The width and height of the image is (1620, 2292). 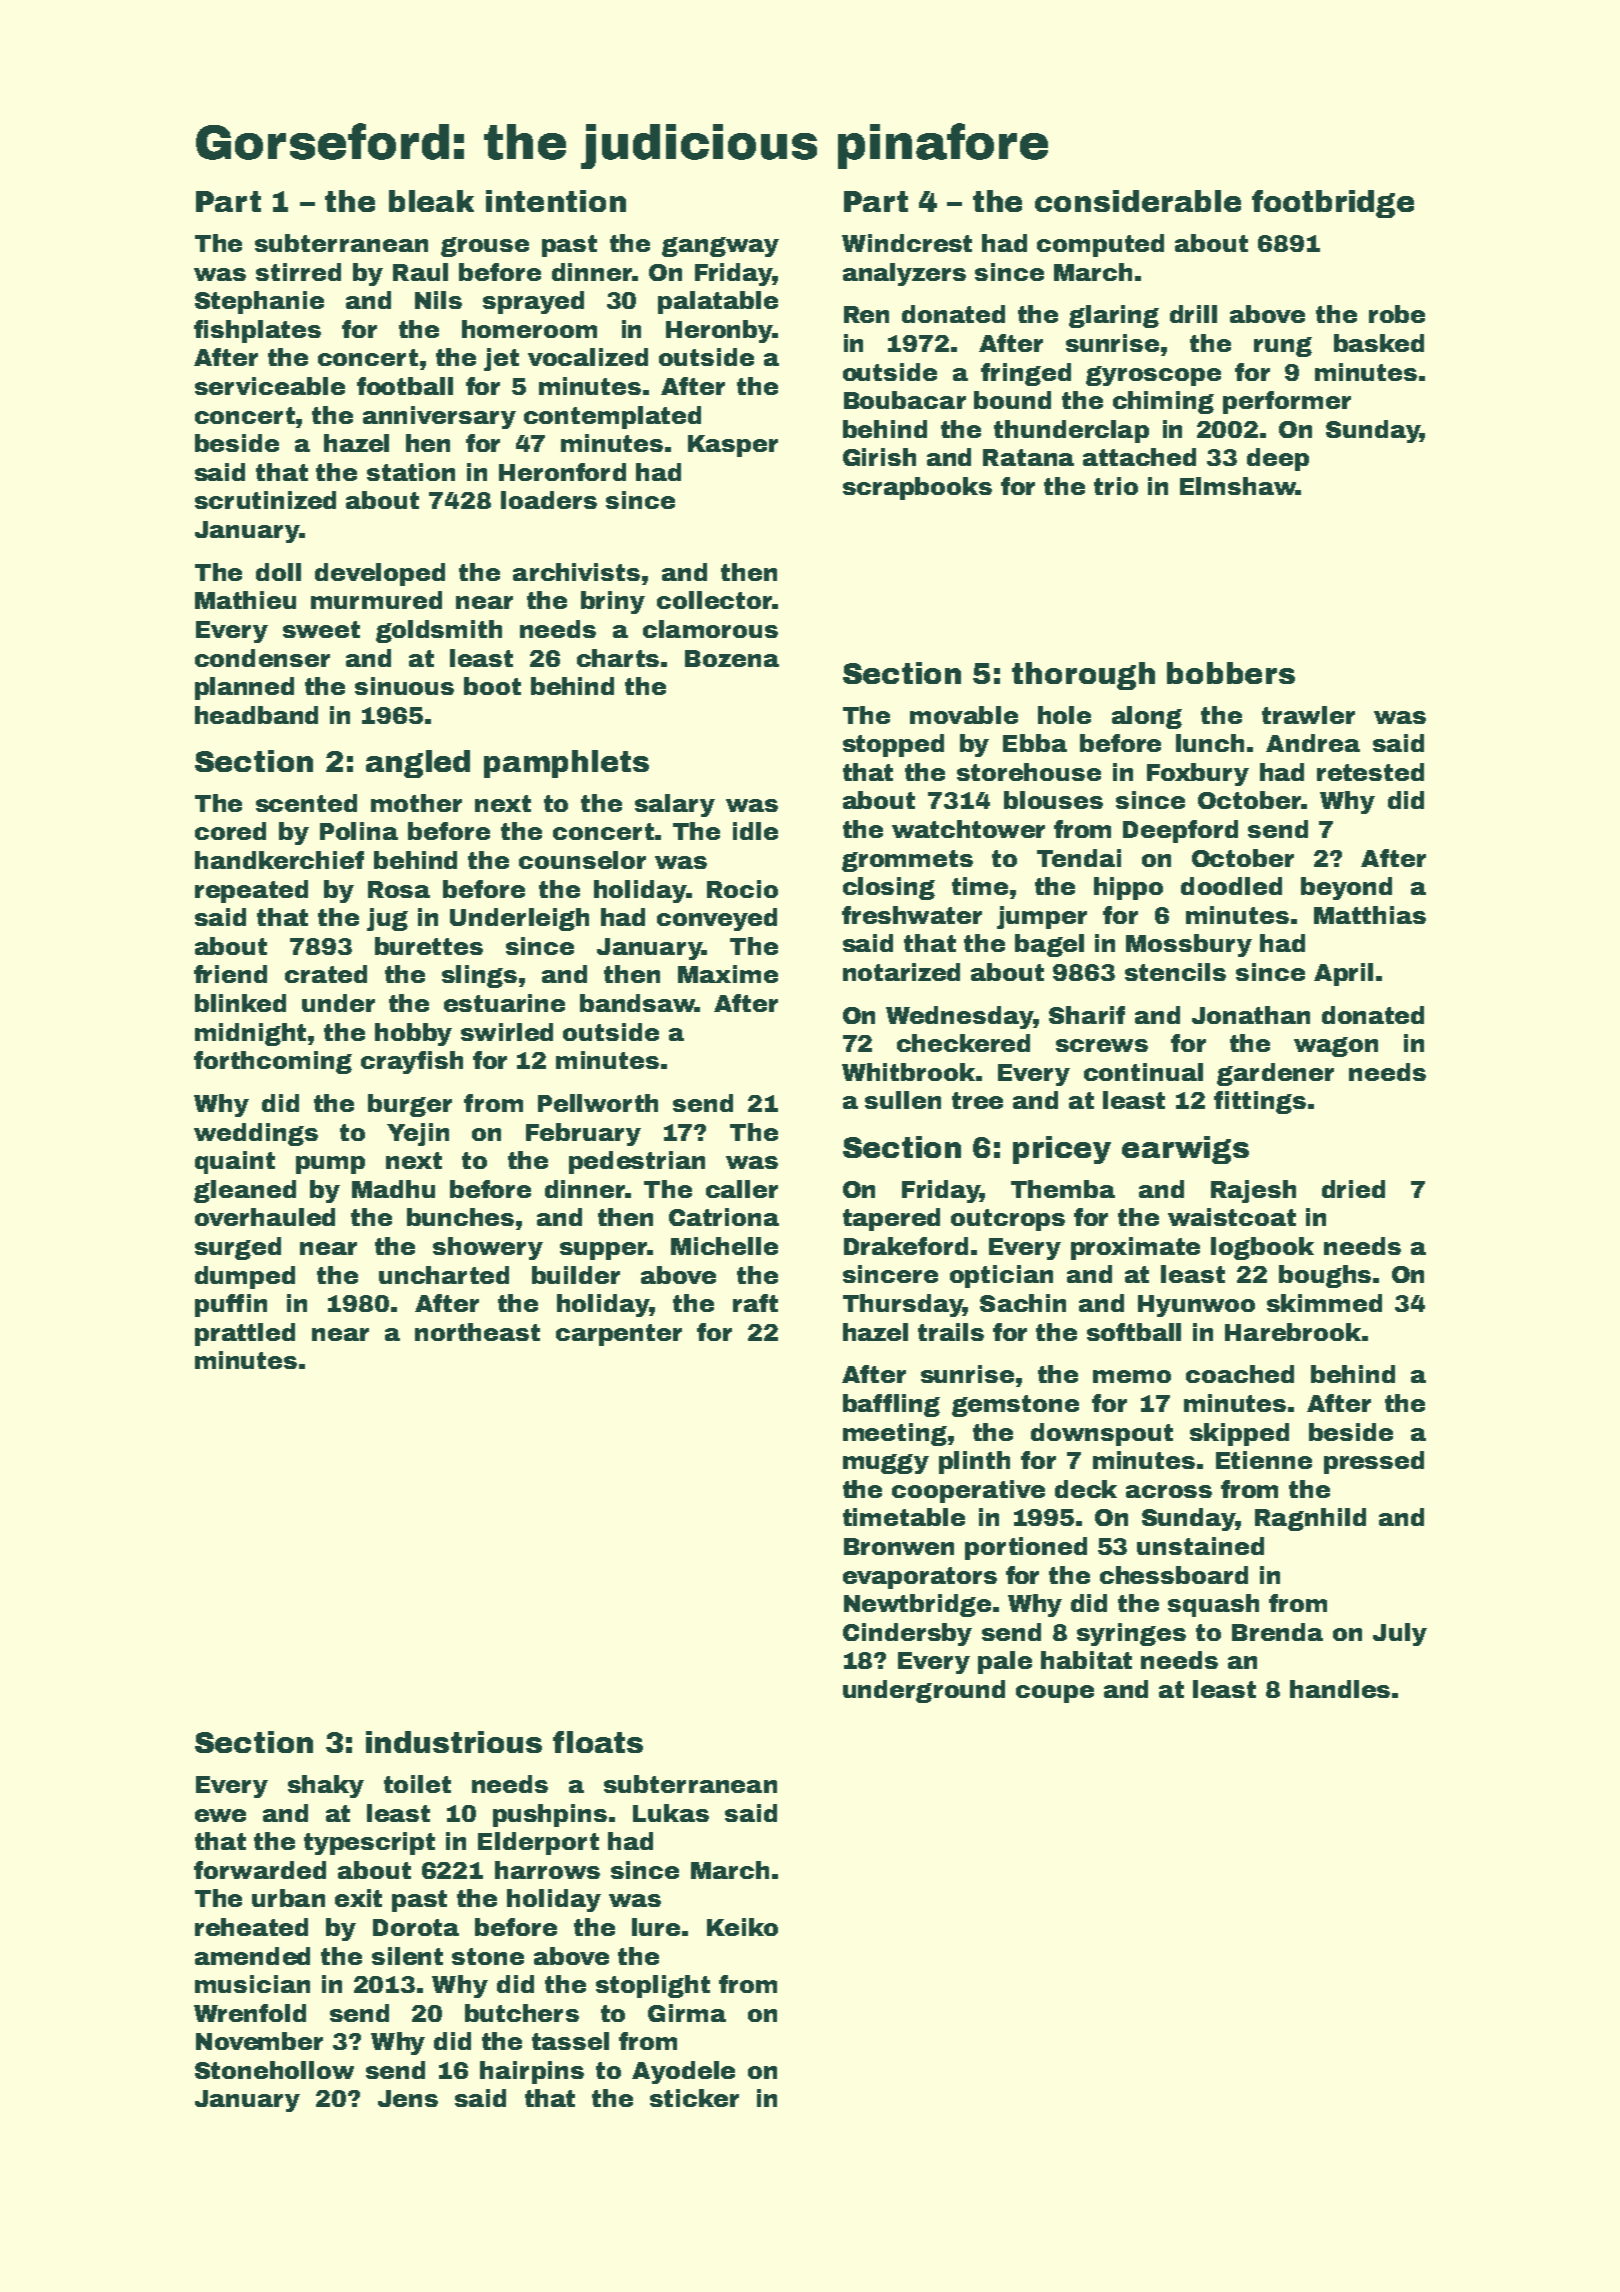 What do you see at coordinates (547, 1870) in the image?
I see `harrows` at bounding box center [547, 1870].
